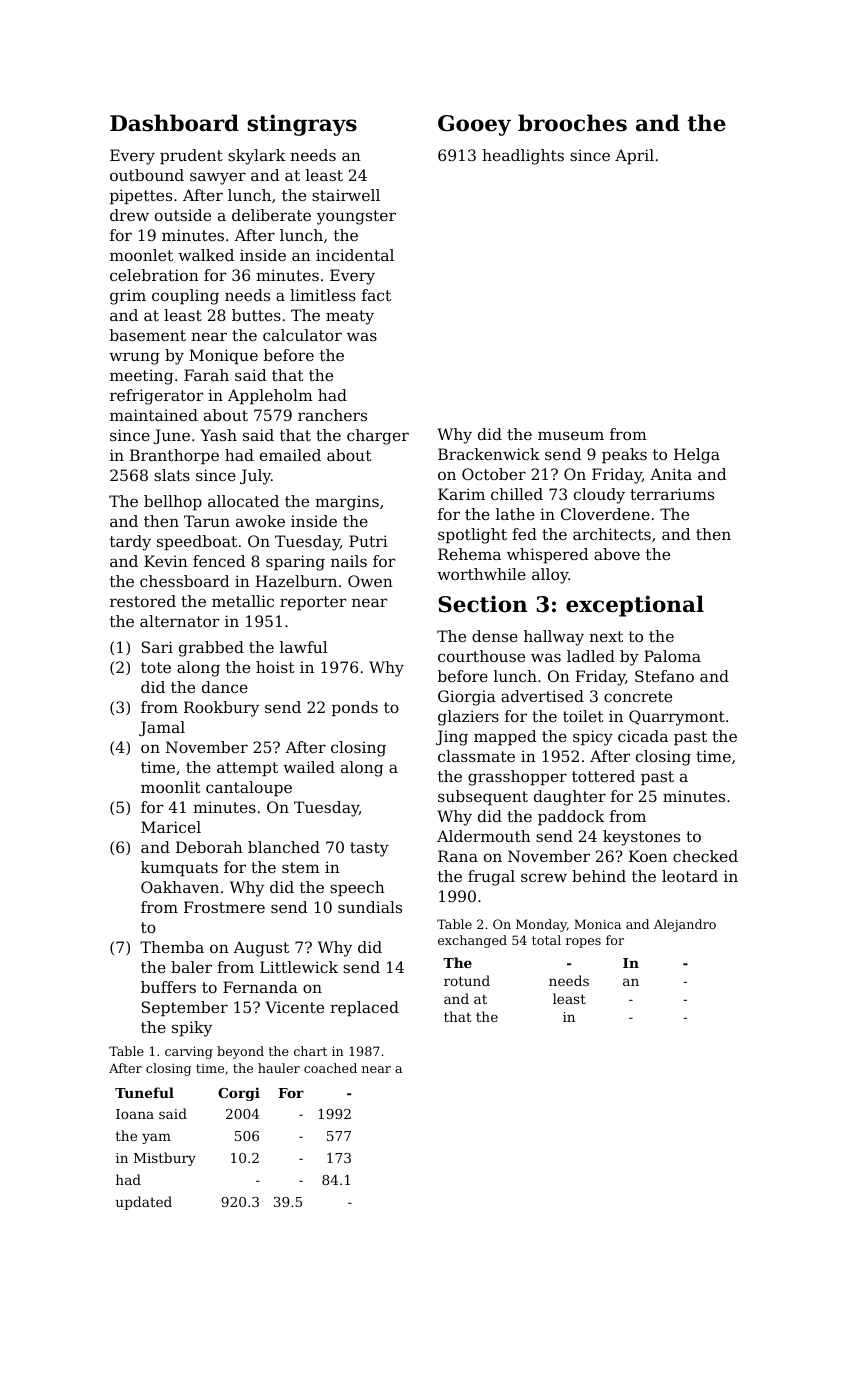 Image resolution: width=849 pixels, height=1400 pixels. What do you see at coordinates (239, 1094) in the document?
I see `Corgi` at bounding box center [239, 1094].
